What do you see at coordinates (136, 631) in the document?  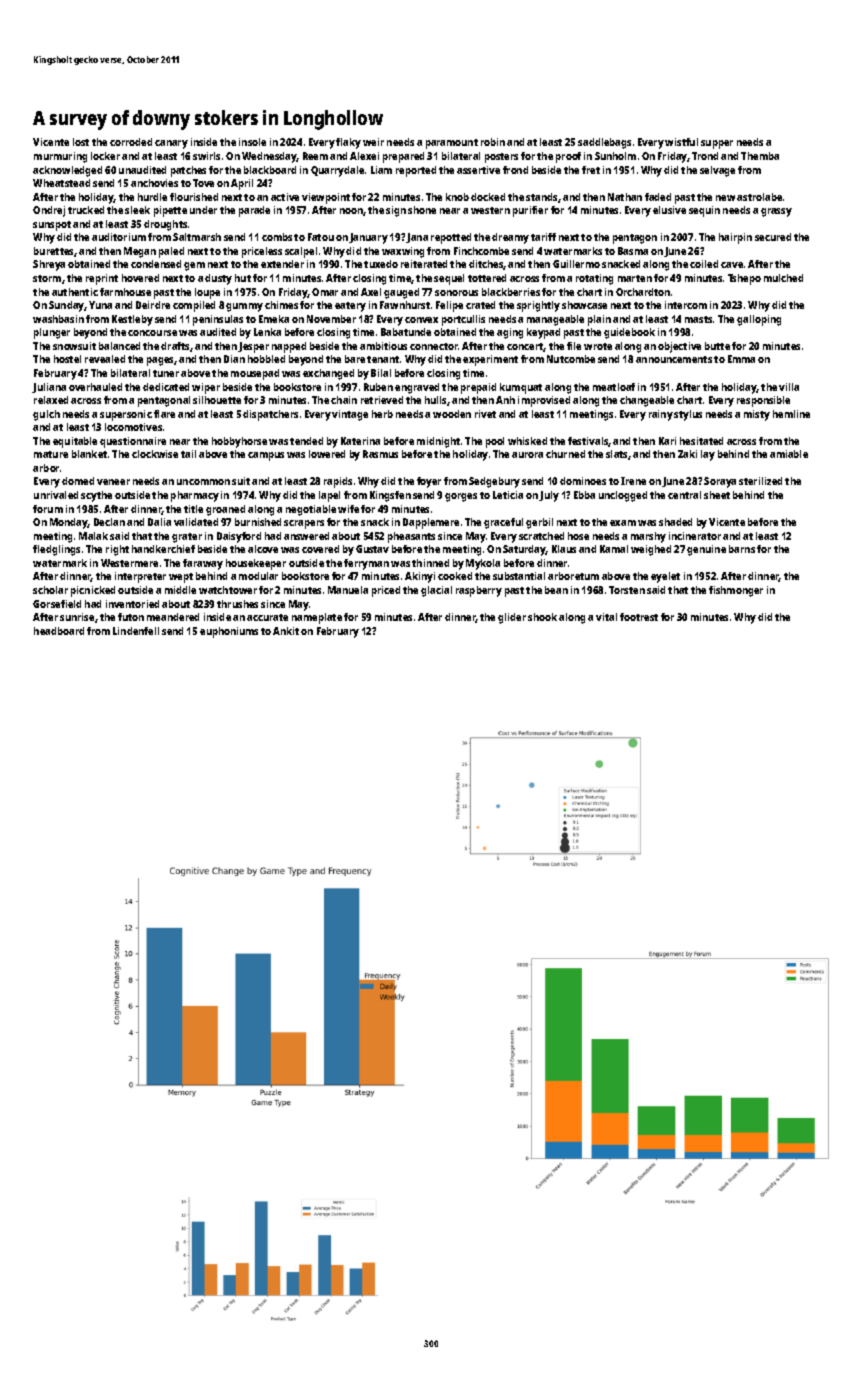 I see `Lindenfell` at bounding box center [136, 631].
